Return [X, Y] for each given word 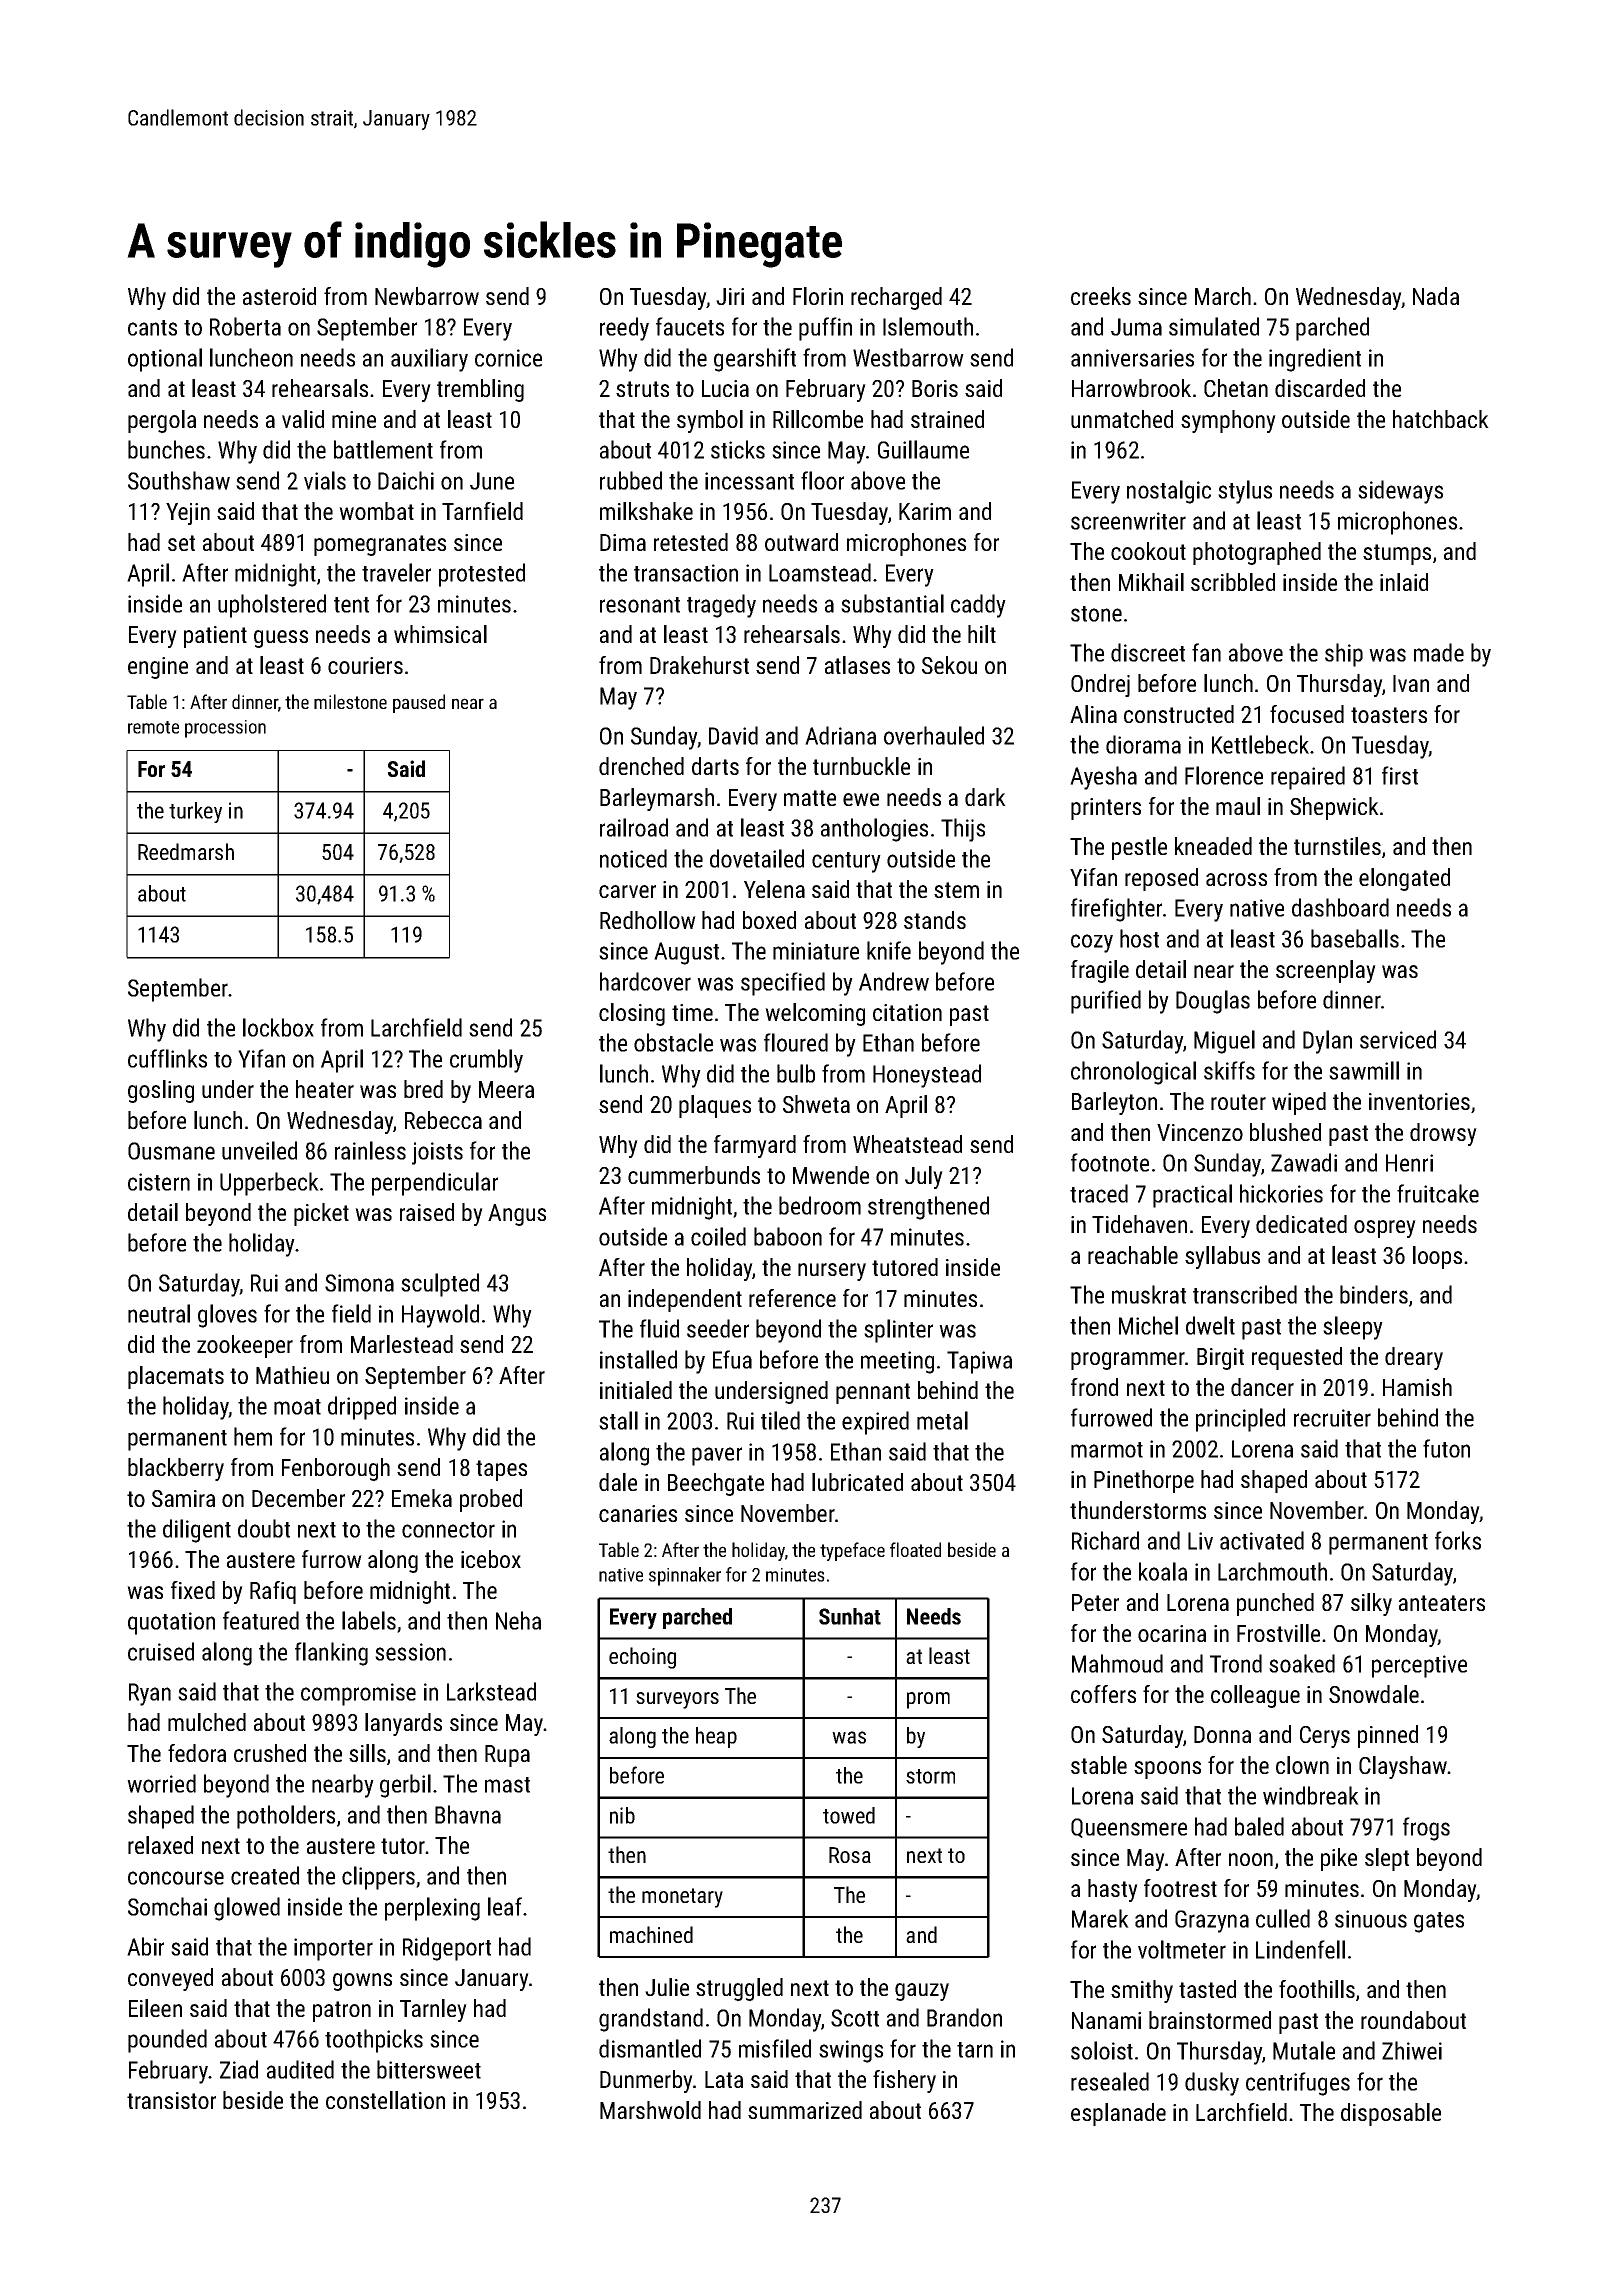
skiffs [1229, 1070]
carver [627, 891]
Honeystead [927, 1076]
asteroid [279, 296]
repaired [1308, 778]
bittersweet [429, 2069]
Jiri [730, 296]
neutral [159, 1313]
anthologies [874, 830]
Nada [1436, 296]
